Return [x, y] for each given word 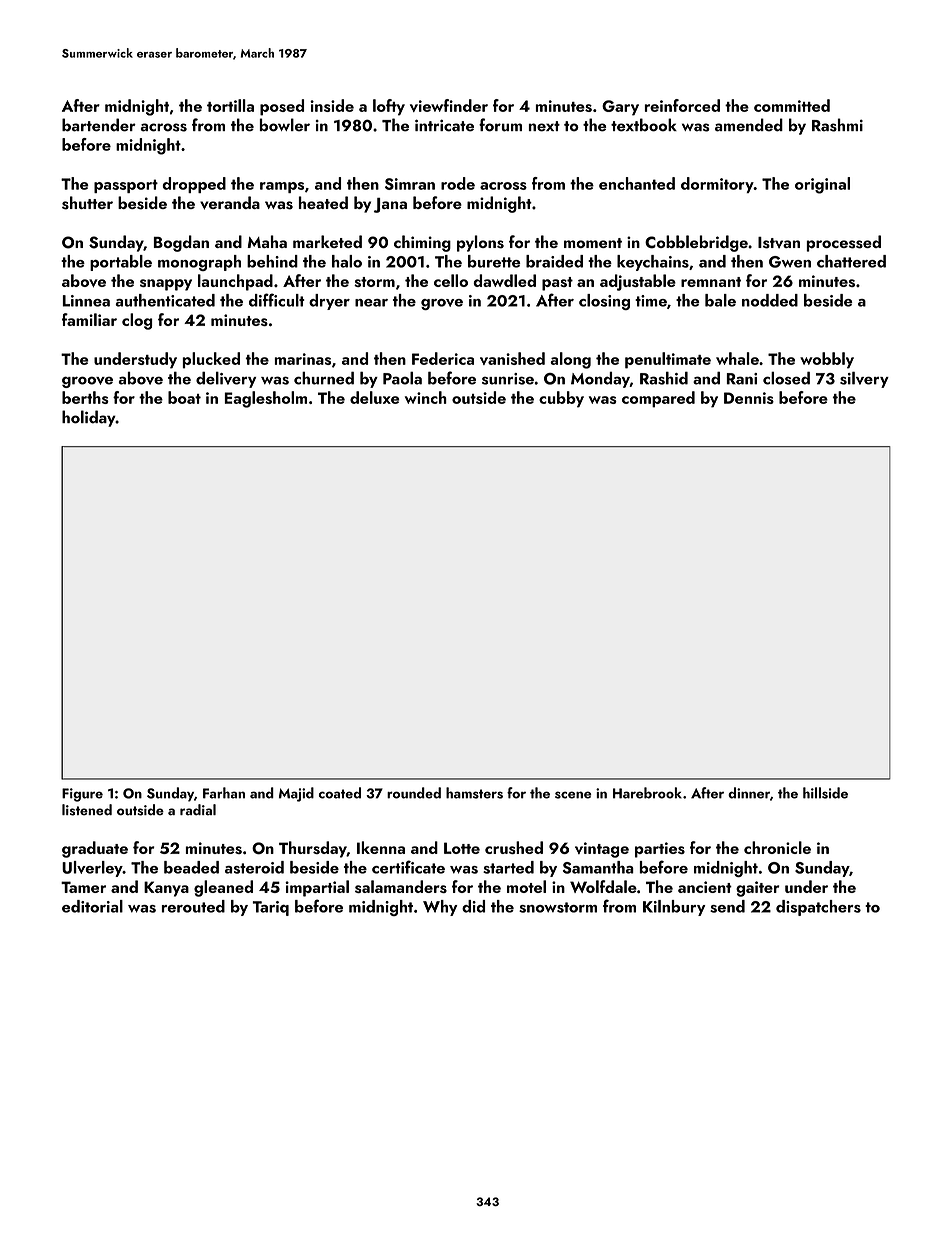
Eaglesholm [266, 399]
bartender [99, 125]
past [557, 284]
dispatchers [818, 908]
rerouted [193, 906]
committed [792, 105]
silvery [864, 379]
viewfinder [449, 105]
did [473, 906]
